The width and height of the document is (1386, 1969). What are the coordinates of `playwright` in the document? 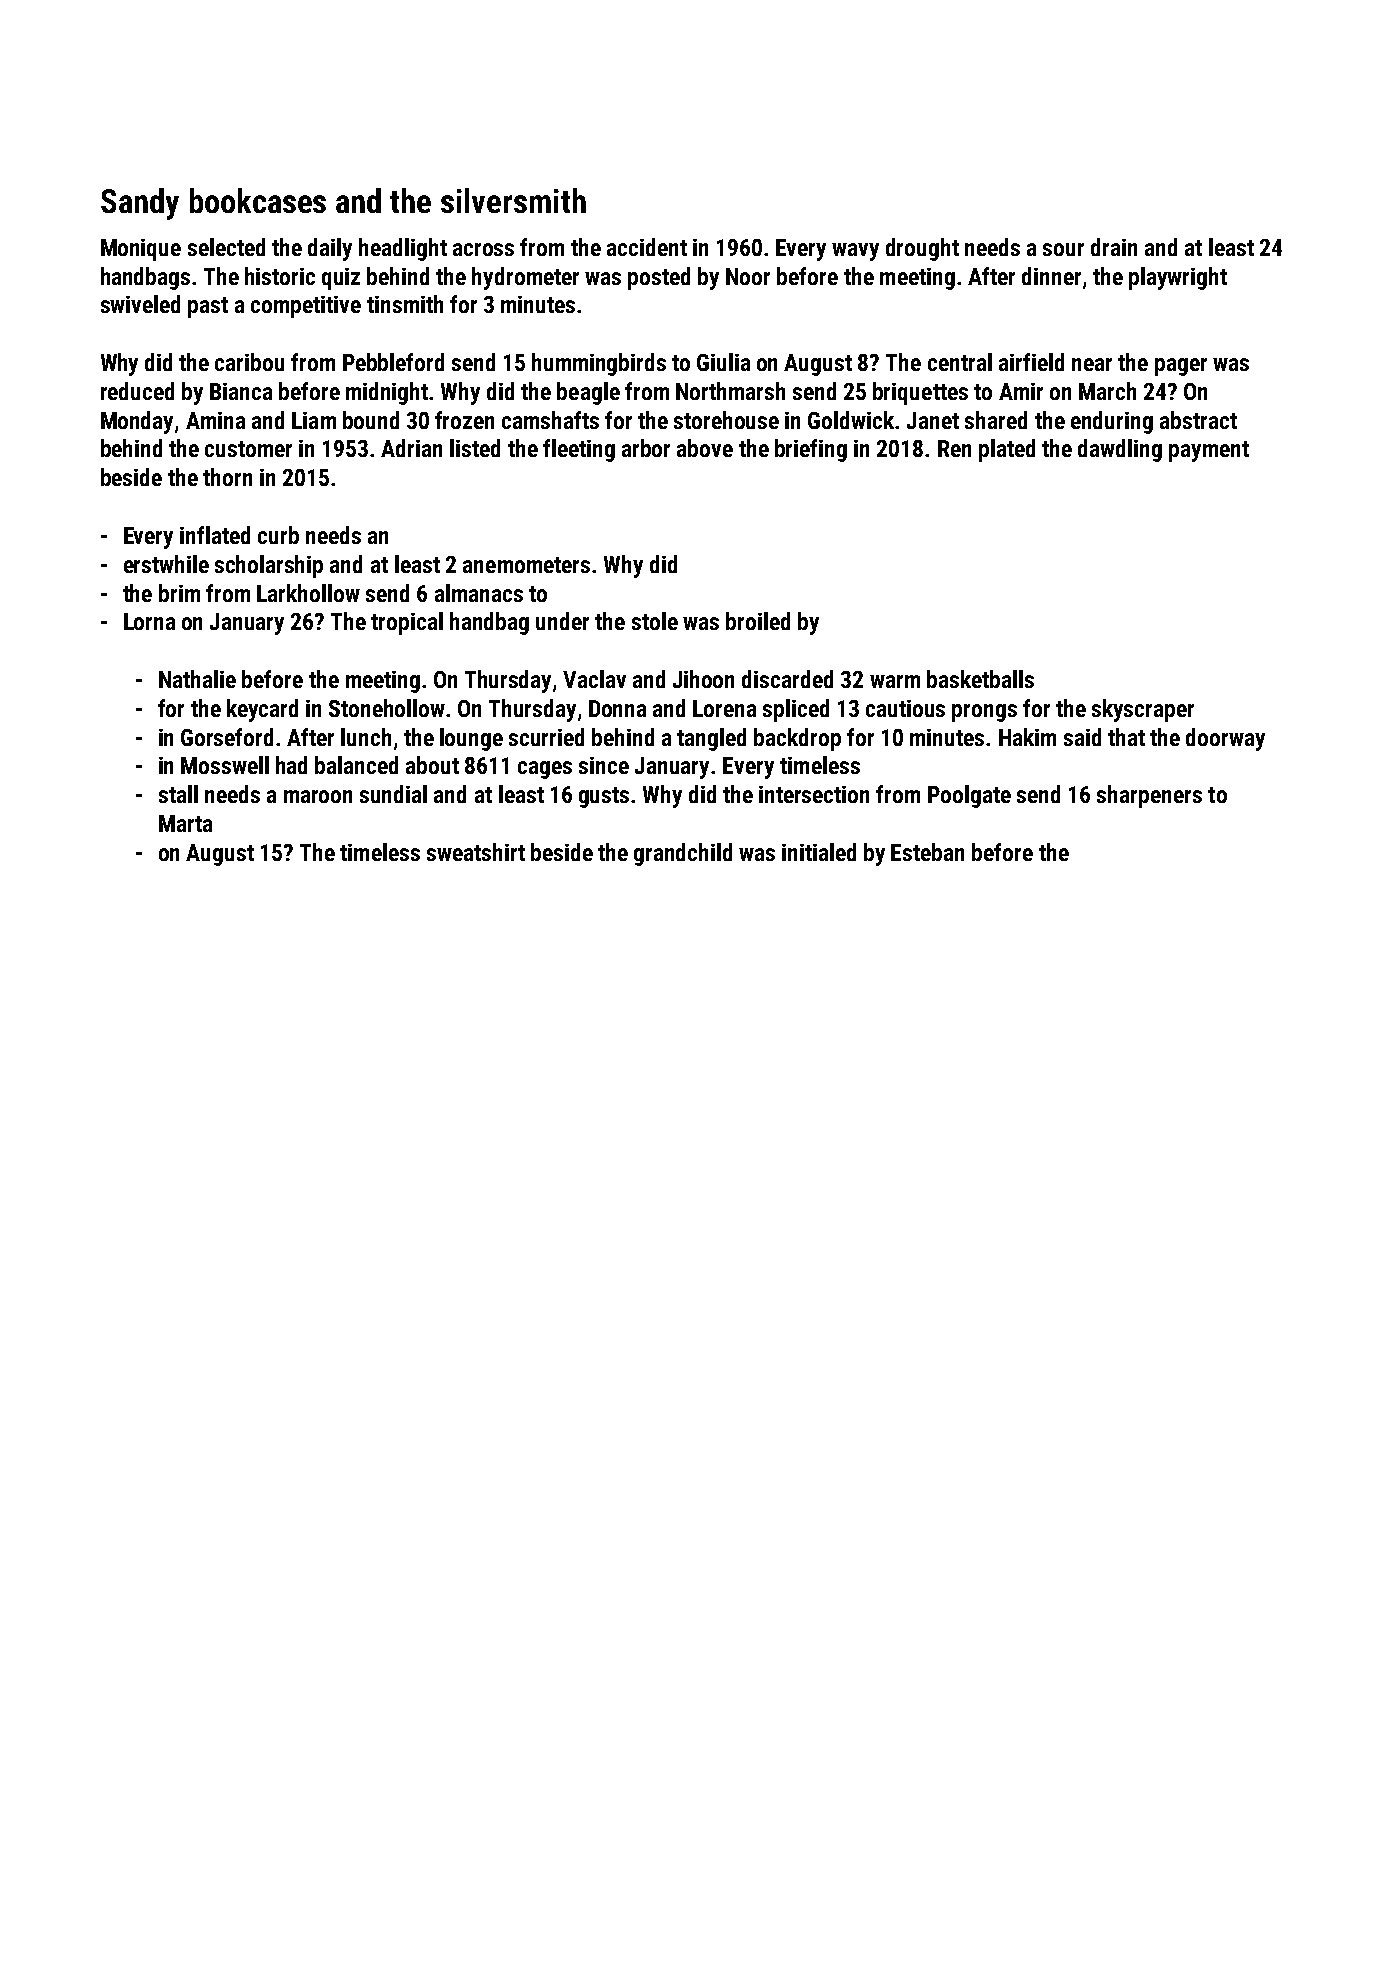 It's located at (1178, 278).
